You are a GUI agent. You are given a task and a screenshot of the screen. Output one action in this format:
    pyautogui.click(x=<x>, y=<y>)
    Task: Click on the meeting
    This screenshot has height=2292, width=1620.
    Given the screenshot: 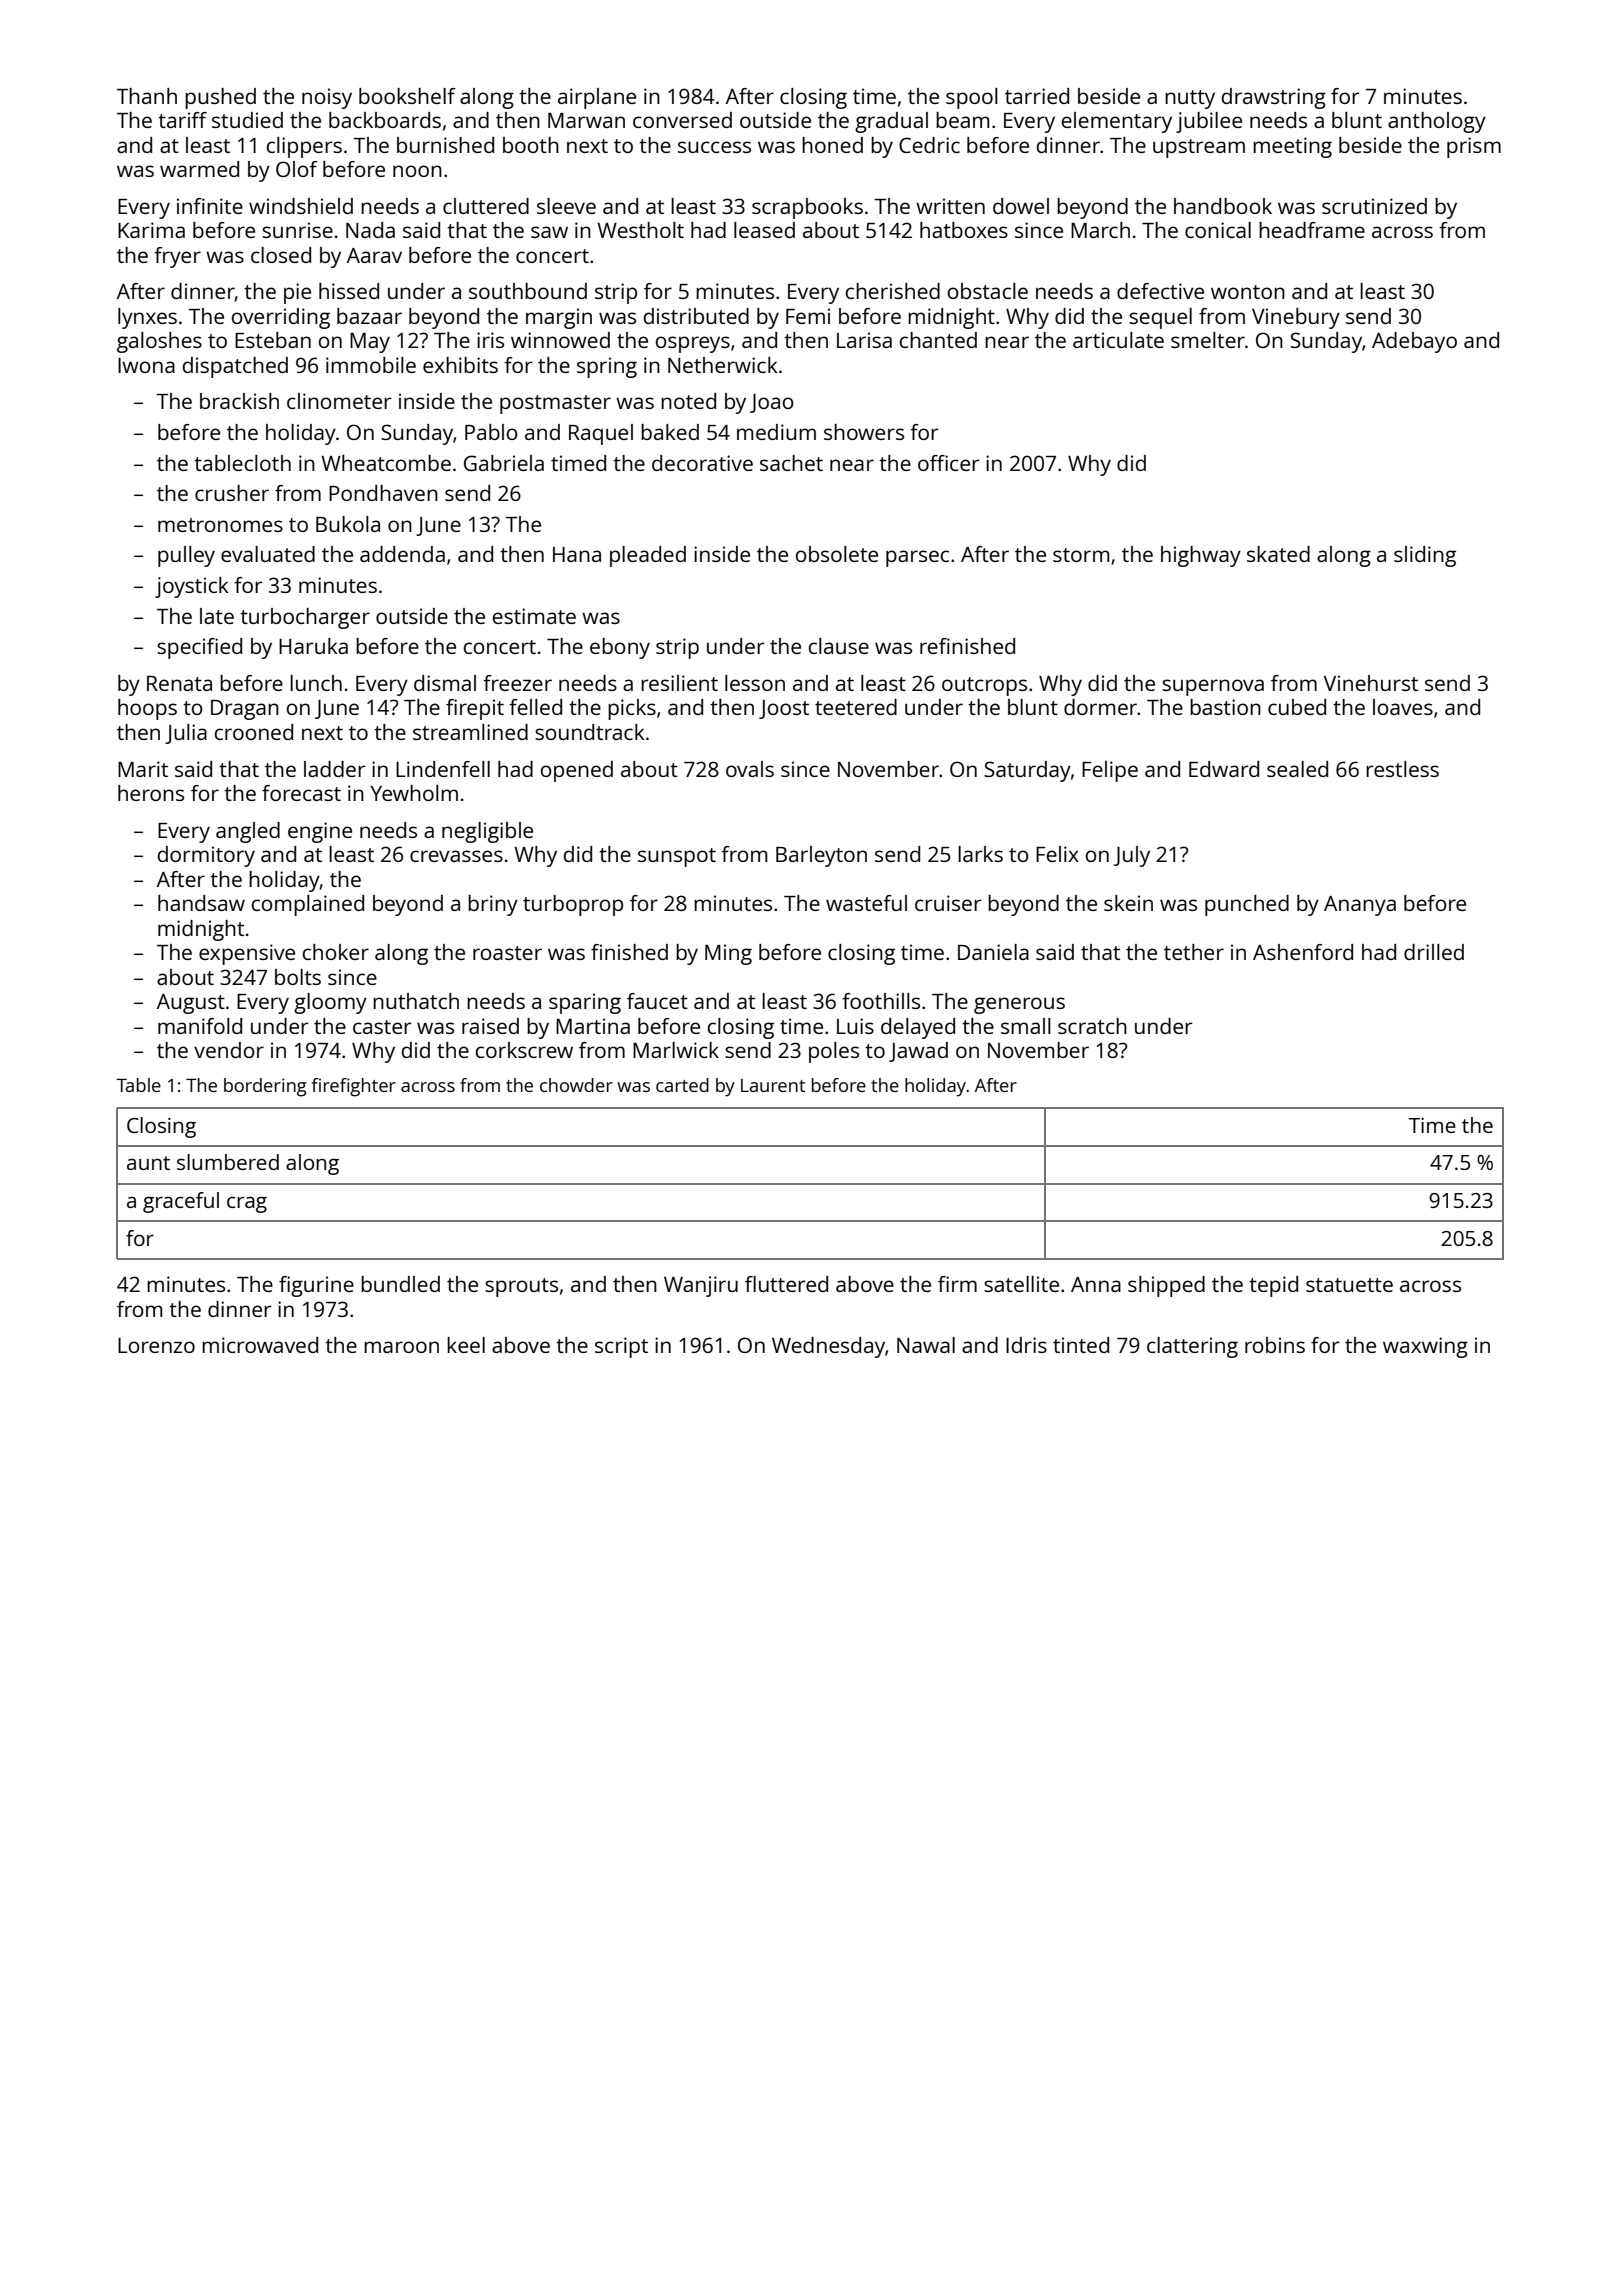 What is the action you would take?
    pyautogui.click(x=1292, y=147)
